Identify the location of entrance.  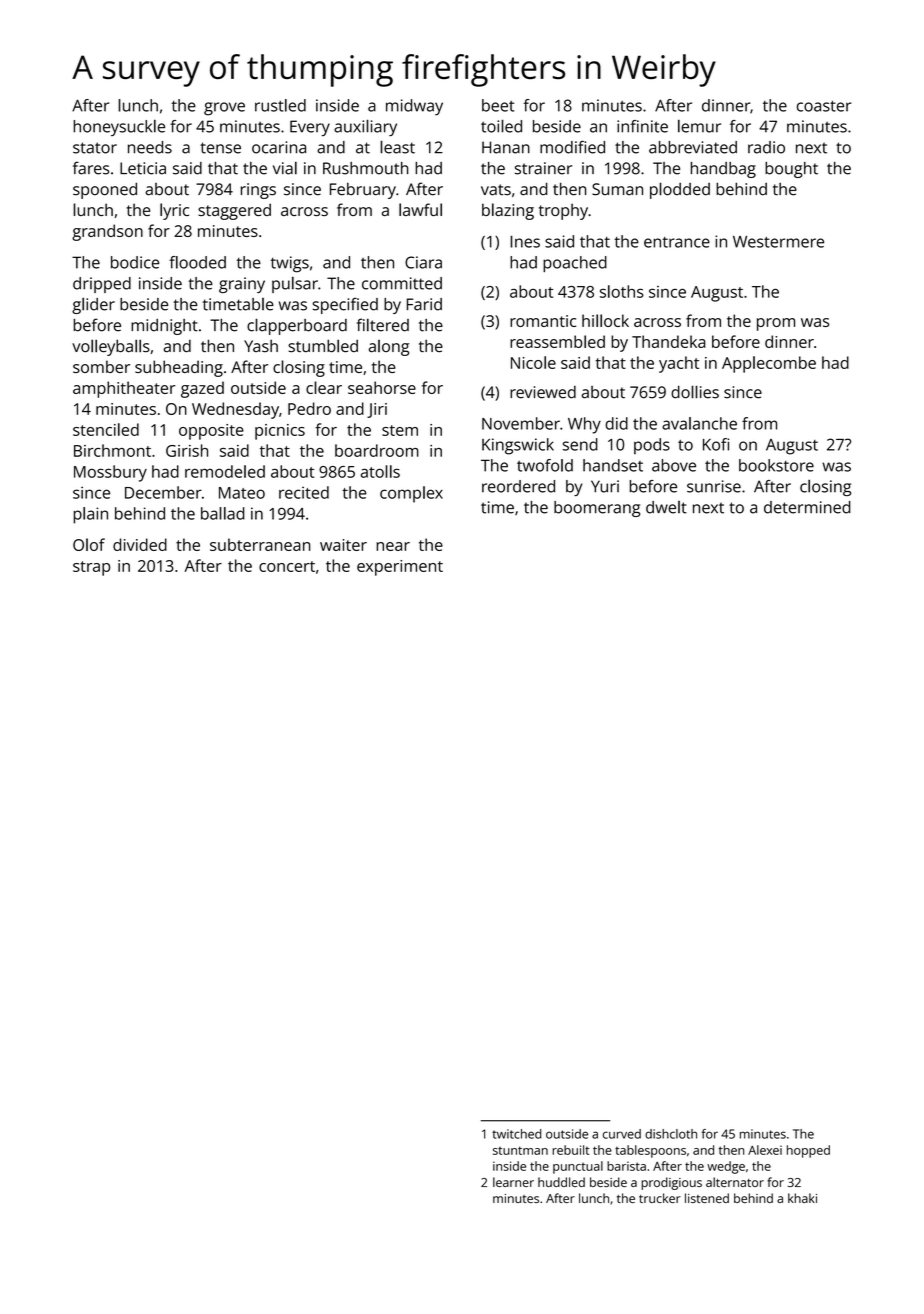
(677, 242).
